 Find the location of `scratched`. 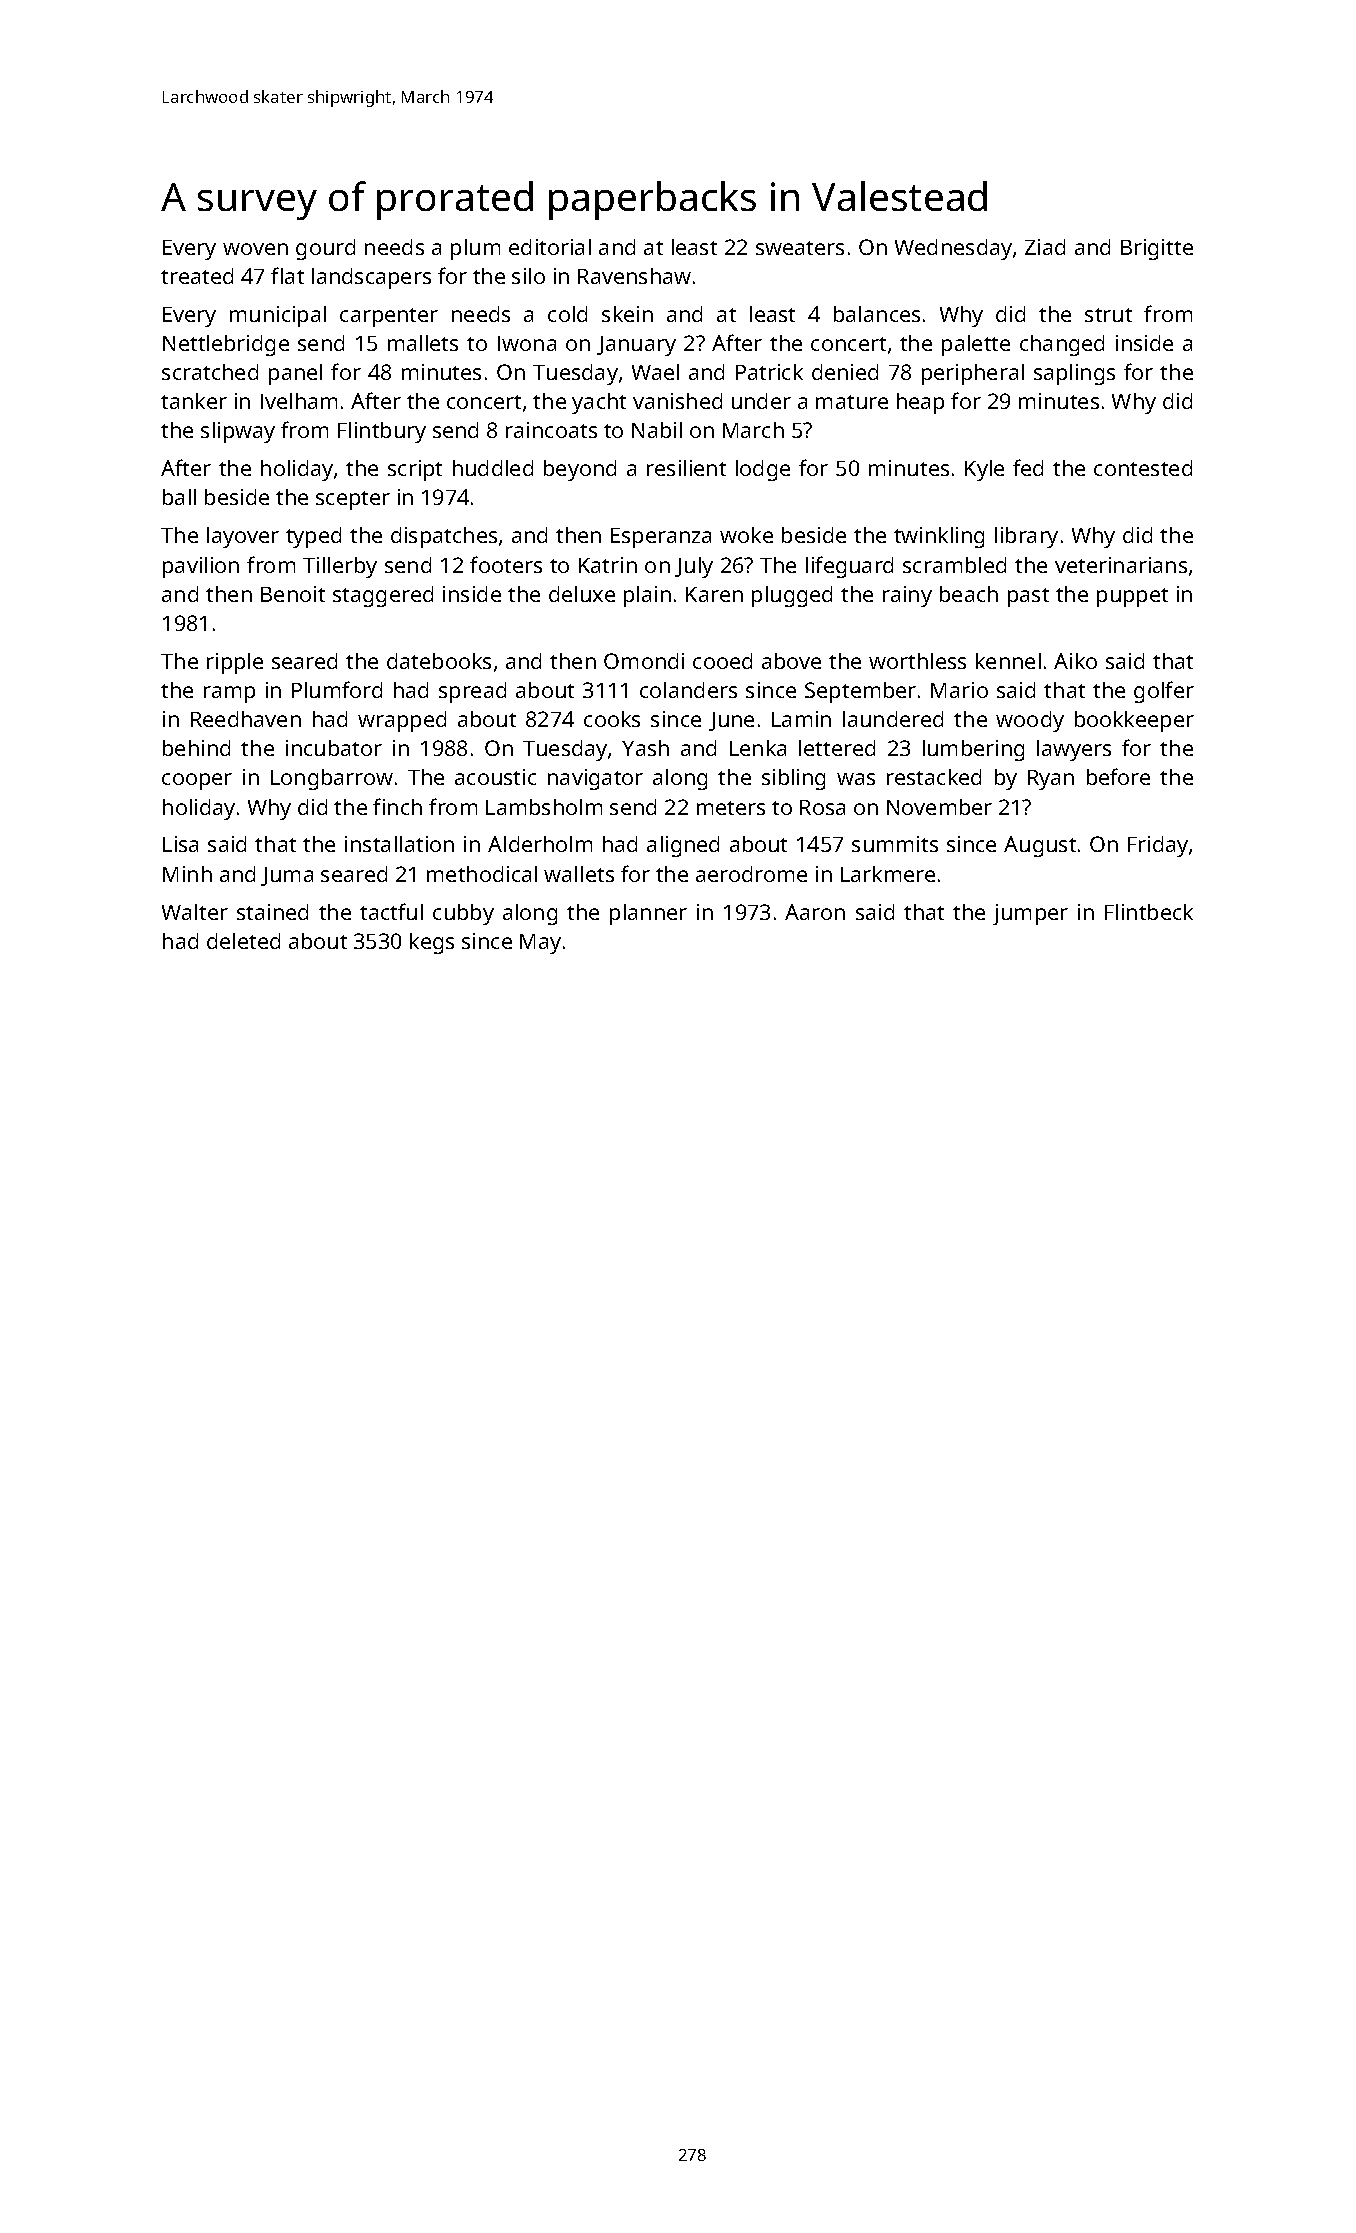

scratched is located at coordinates (210, 372).
